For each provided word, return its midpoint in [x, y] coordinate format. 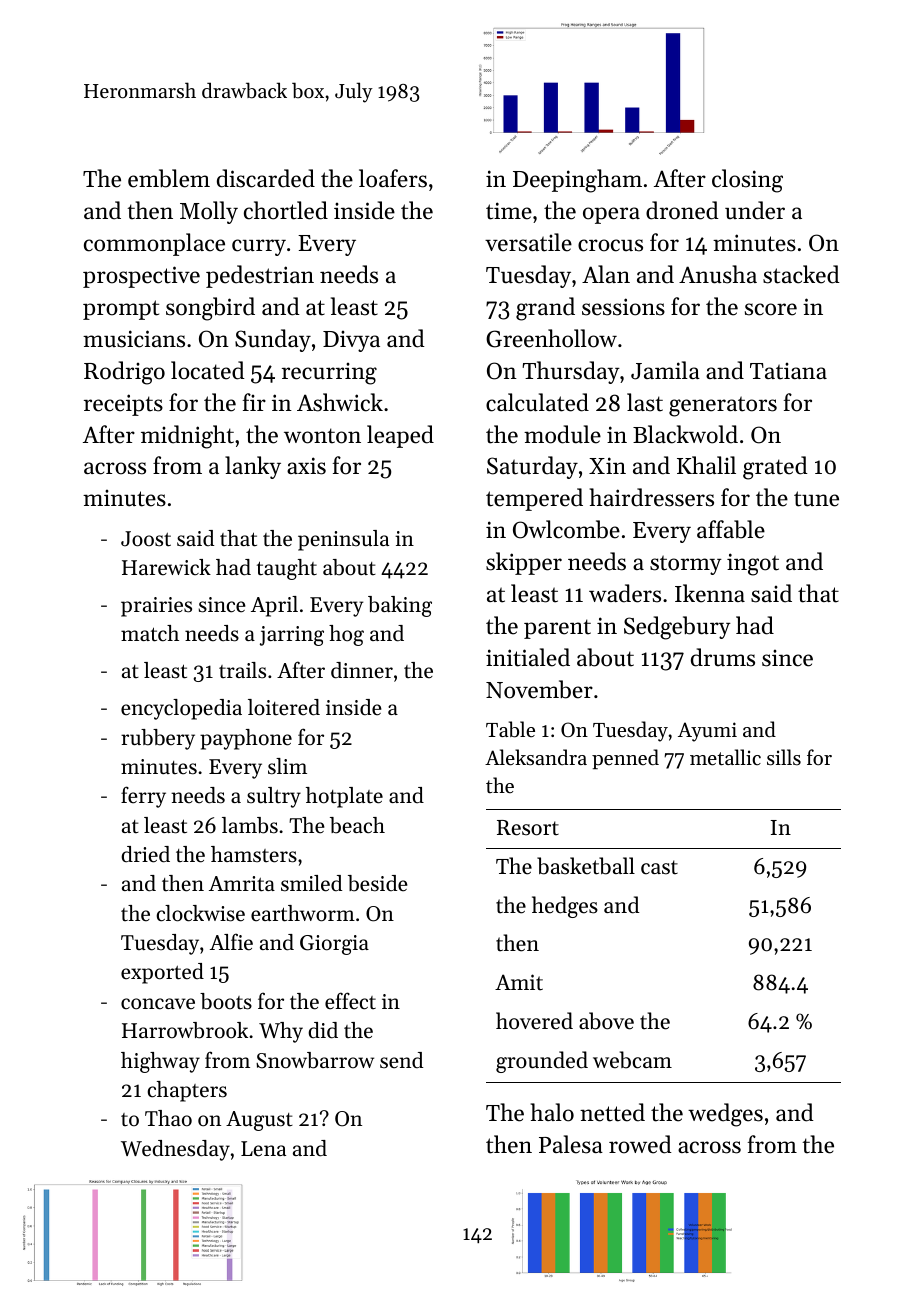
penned [625, 759]
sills [784, 757]
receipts [123, 405]
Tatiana [788, 371]
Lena [263, 1149]
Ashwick [340, 402]
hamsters [254, 854]
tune [816, 499]
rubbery [158, 739]
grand [545, 309]
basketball [586, 866]
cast [659, 867]
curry [259, 247]
